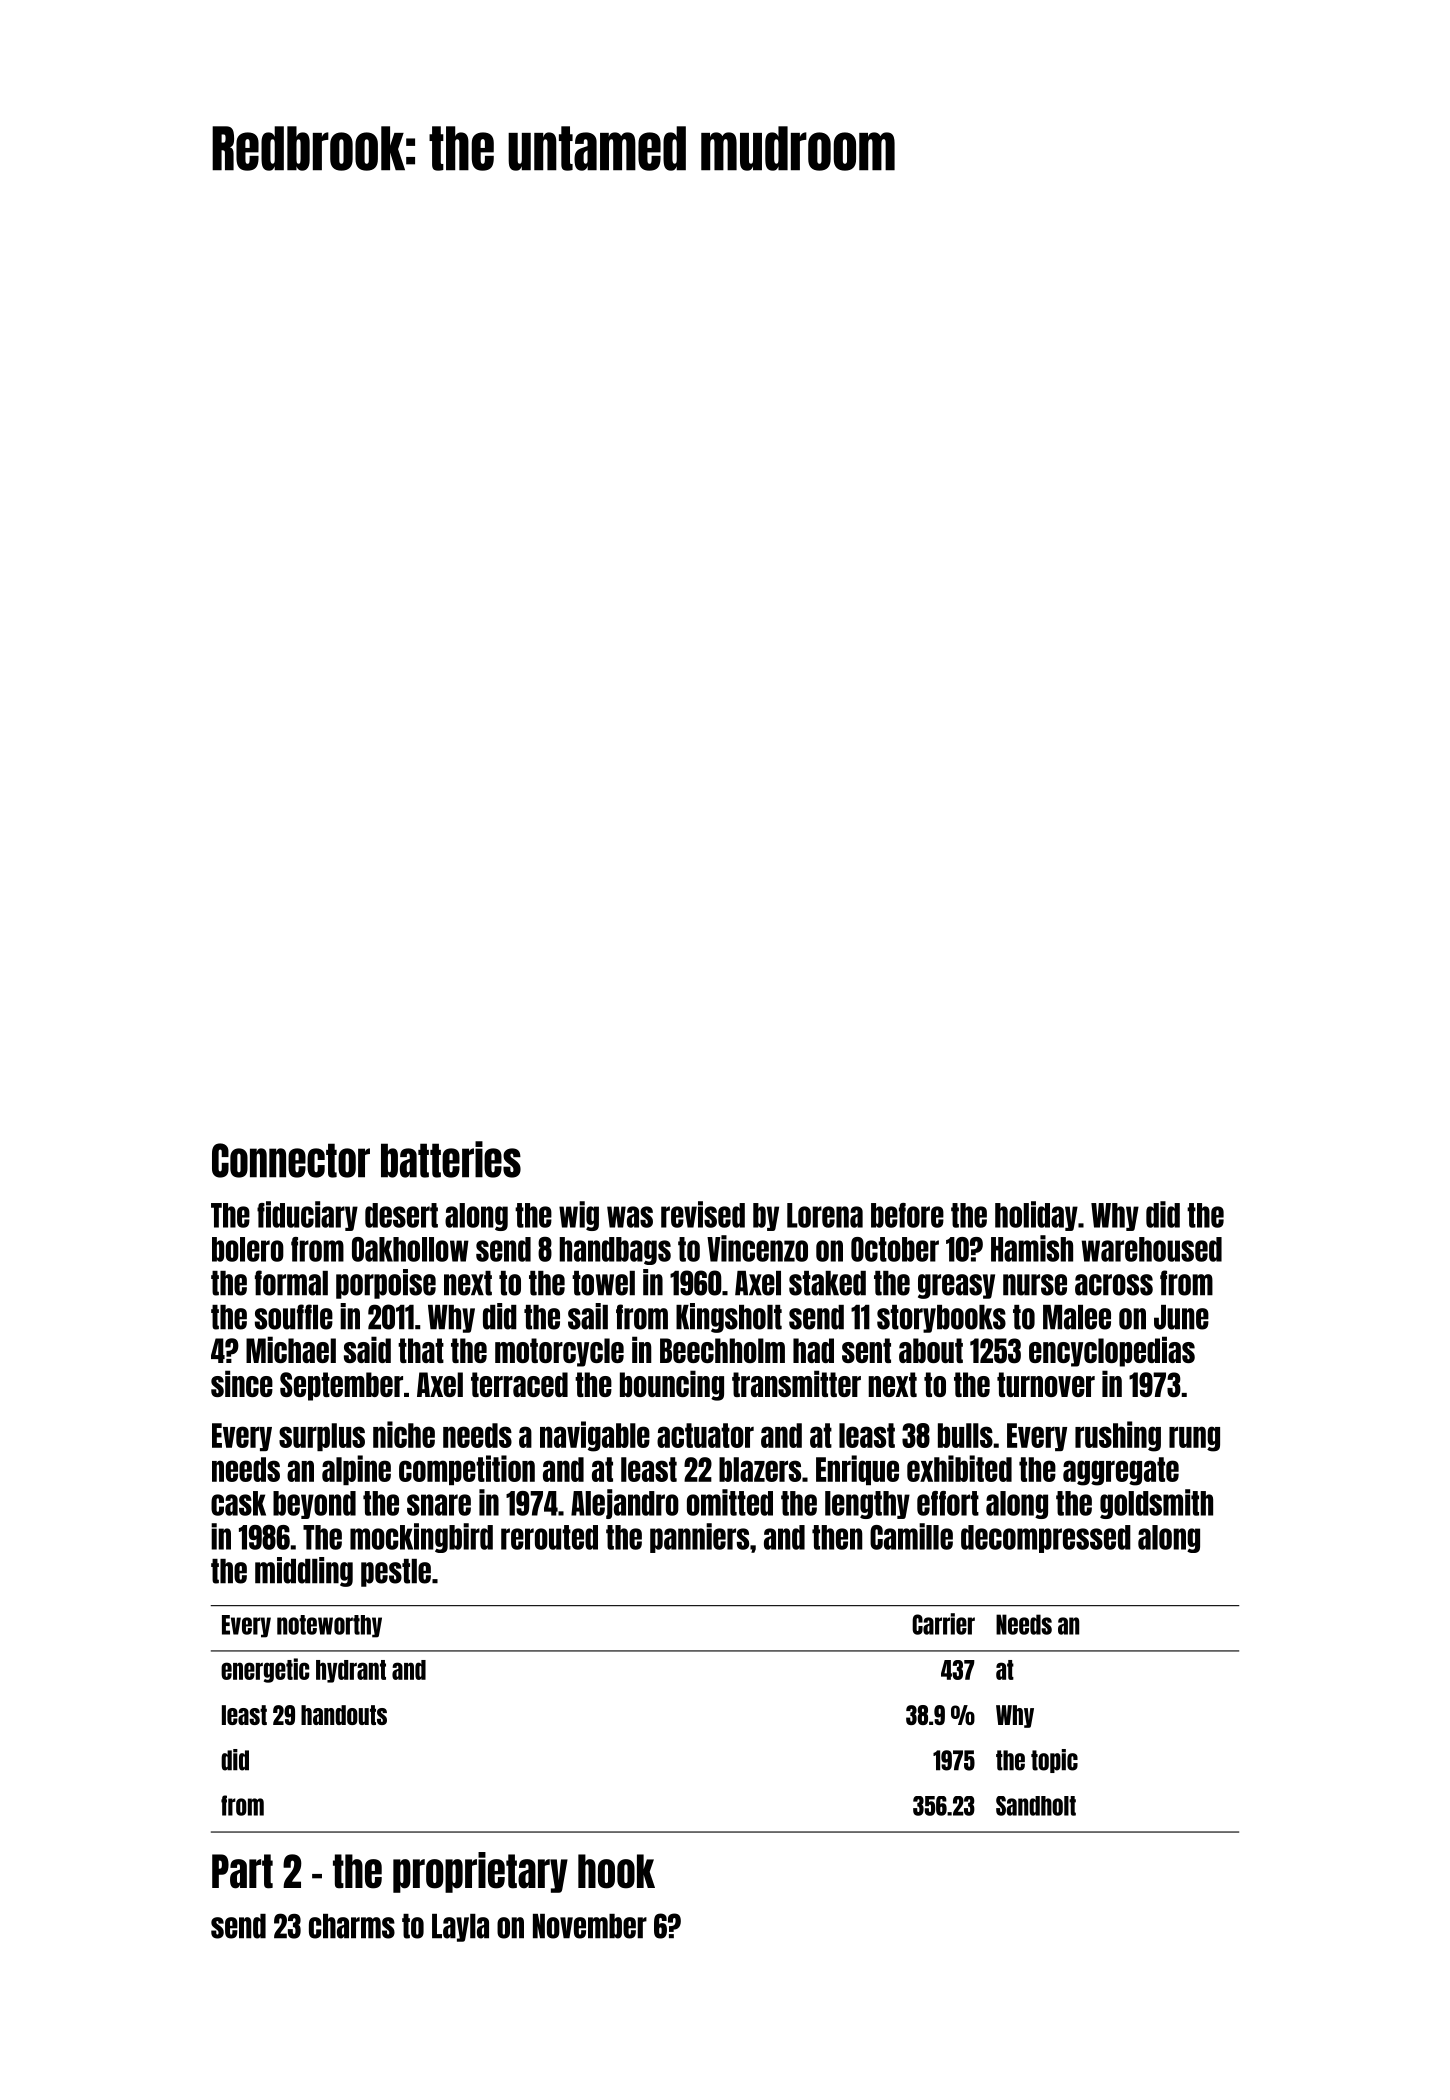  What do you see at coordinates (1156, 1504) in the page?
I see `goldsmith` at bounding box center [1156, 1504].
